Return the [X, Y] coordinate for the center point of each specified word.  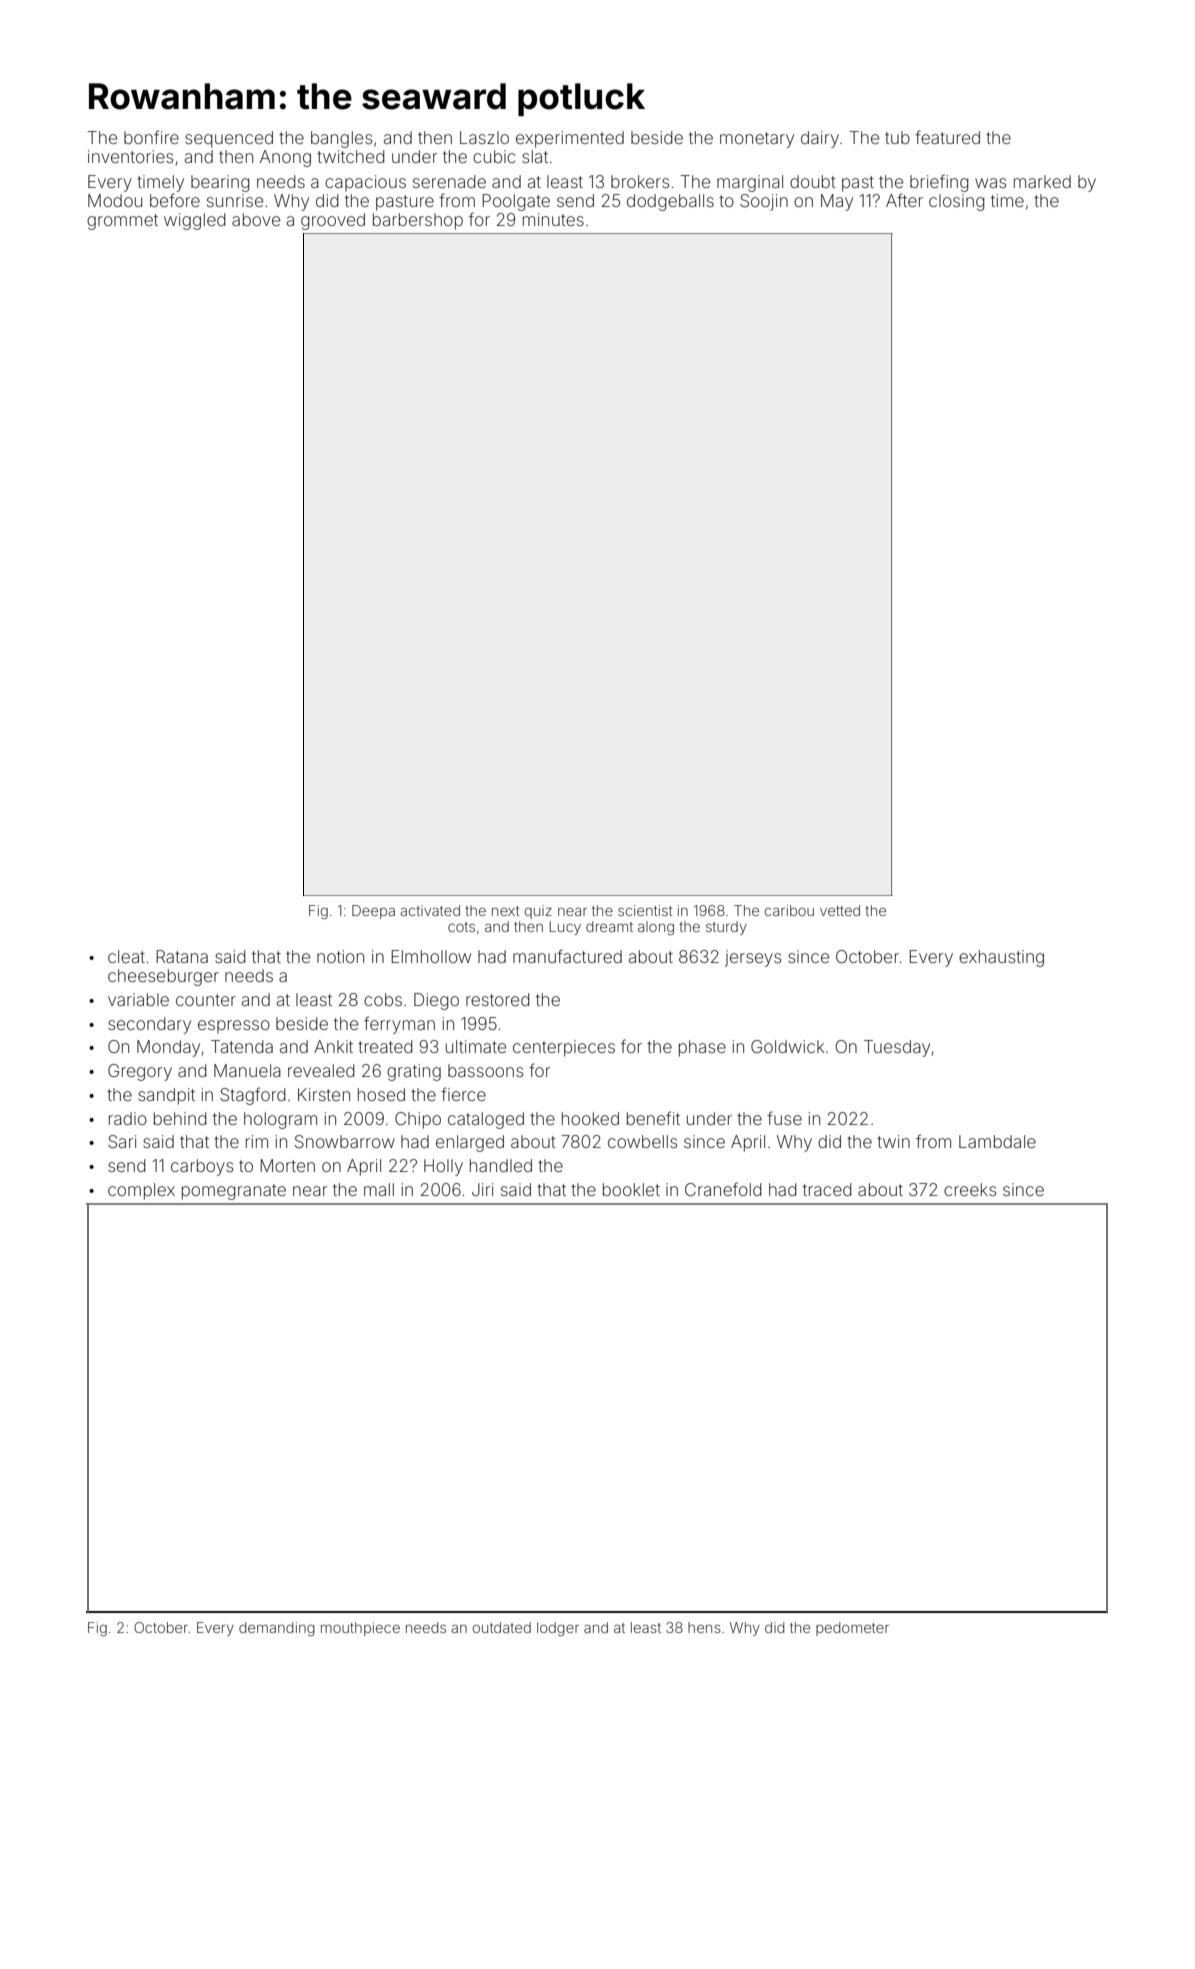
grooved [333, 221]
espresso [234, 1027]
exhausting [1001, 958]
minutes [553, 219]
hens [704, 1627]
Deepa [373, 912]
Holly [443, 1167]
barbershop [418, 221]
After [904, 200]
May [837, 202]
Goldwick [787, 1046]
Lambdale [997, 1141]
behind [180, 1118]
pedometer [852, 1629]
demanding [277, 1629]
